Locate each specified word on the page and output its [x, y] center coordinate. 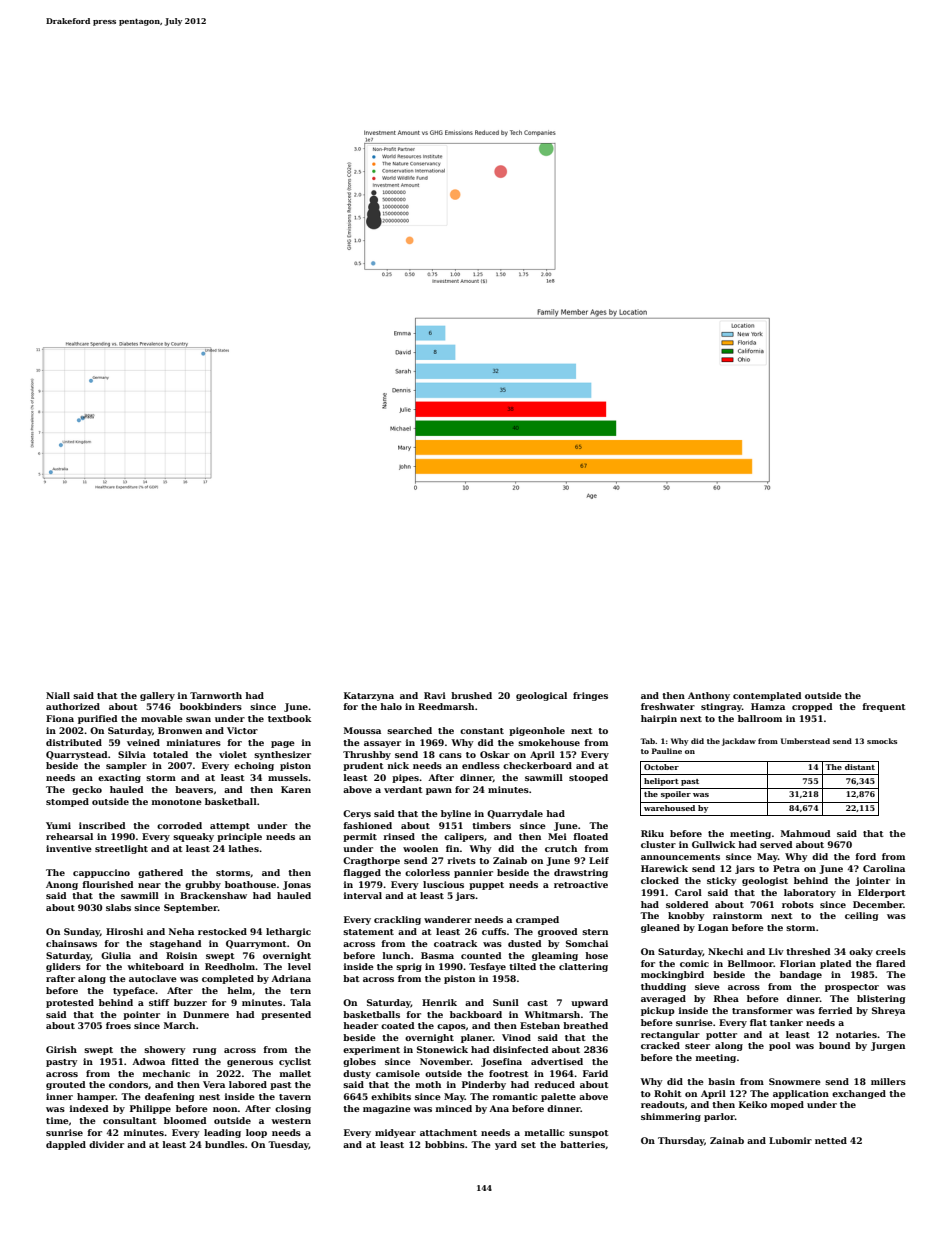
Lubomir [790, 1140]
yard [506, 1145]
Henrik [439, 1002]
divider [106, 1144]
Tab [647, 741]
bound [835, 1045]
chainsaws [71, 943]
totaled [170, 754]
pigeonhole [537, 731]
